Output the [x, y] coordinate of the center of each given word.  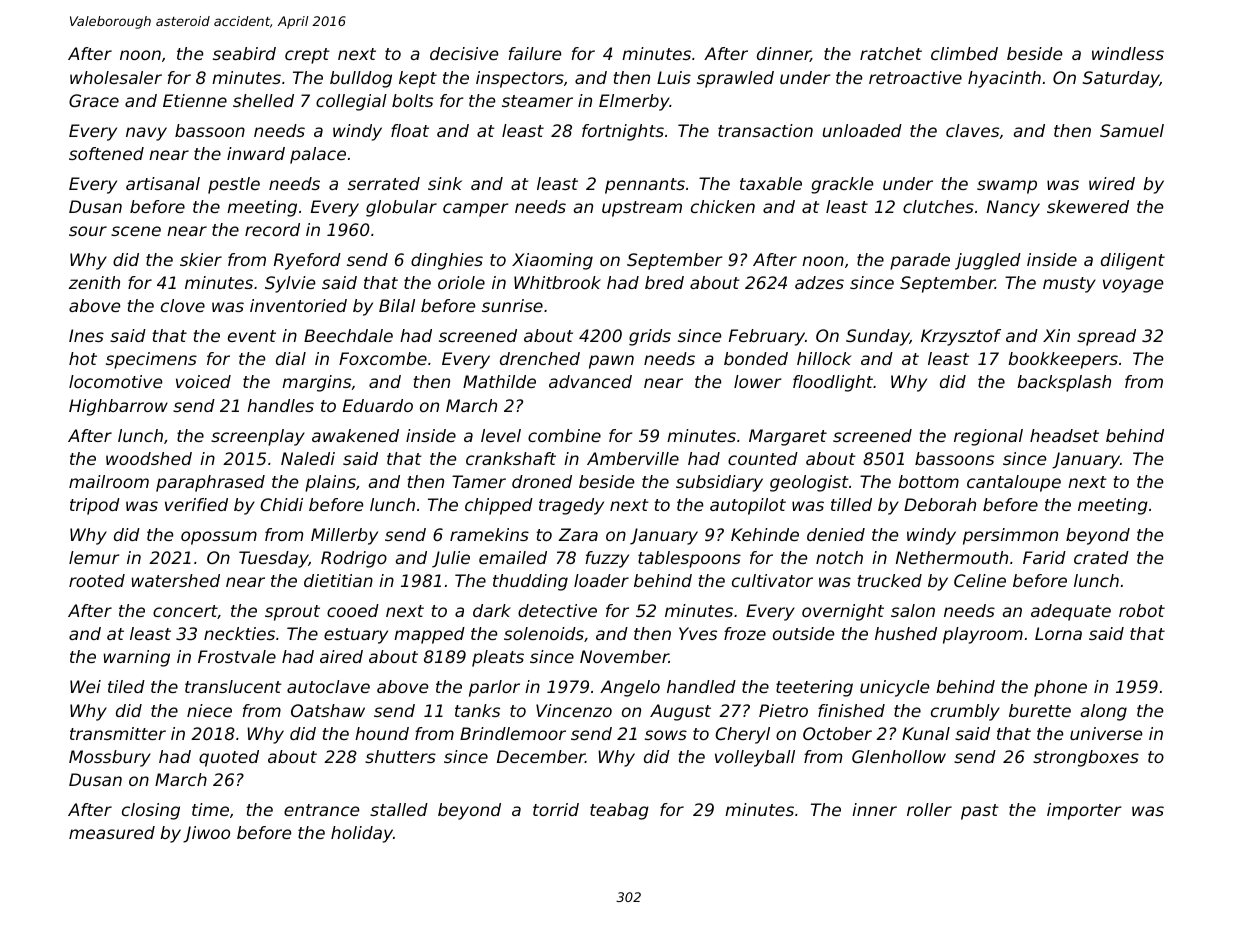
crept [307, 56]
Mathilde [499, 381]
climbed [964, 53]
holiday [362, 834]
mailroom [109, 481]
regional [988, 437]
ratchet [891, 53]
